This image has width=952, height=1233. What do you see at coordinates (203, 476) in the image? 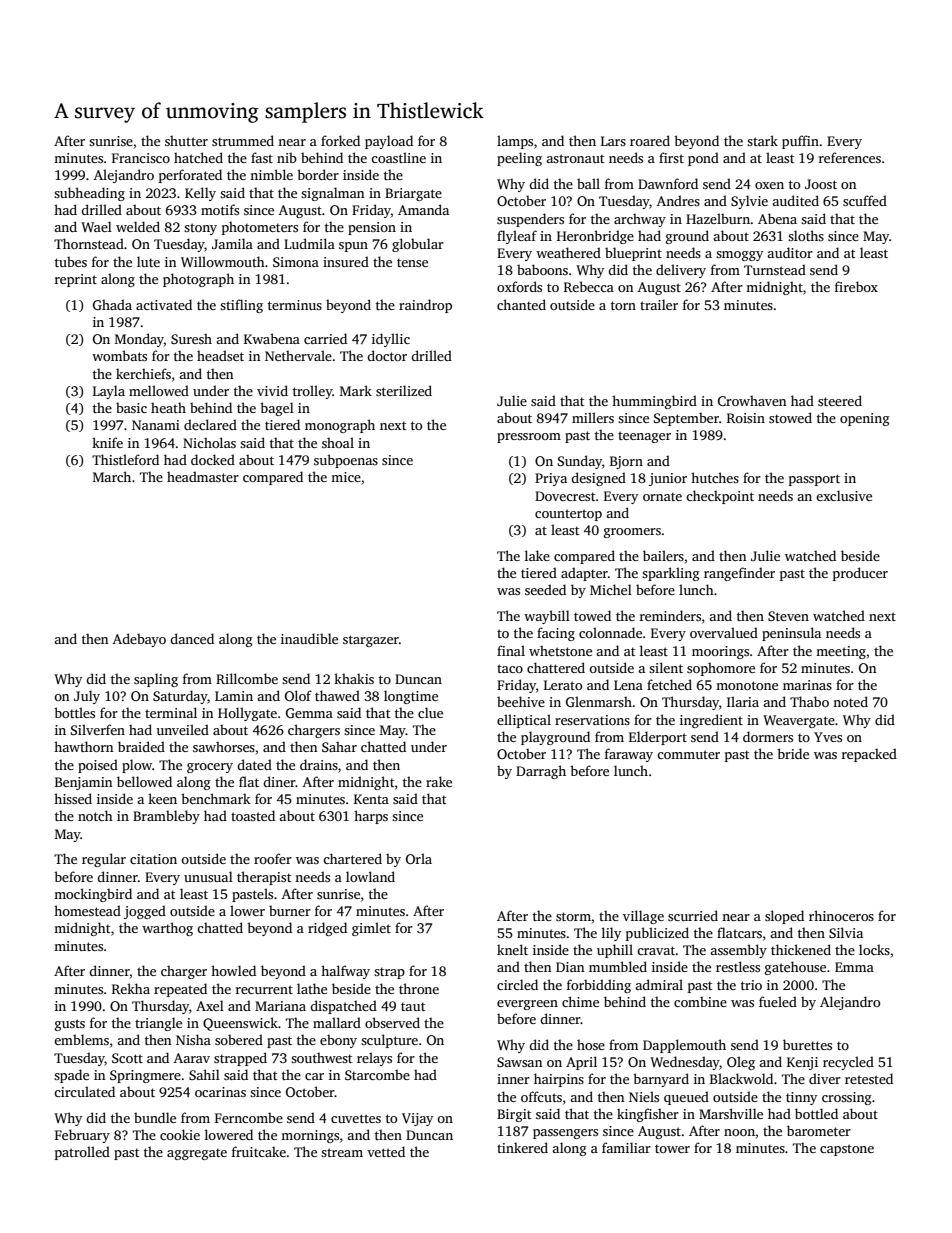
I see `headmaster` at bounding box center [203, 476].
